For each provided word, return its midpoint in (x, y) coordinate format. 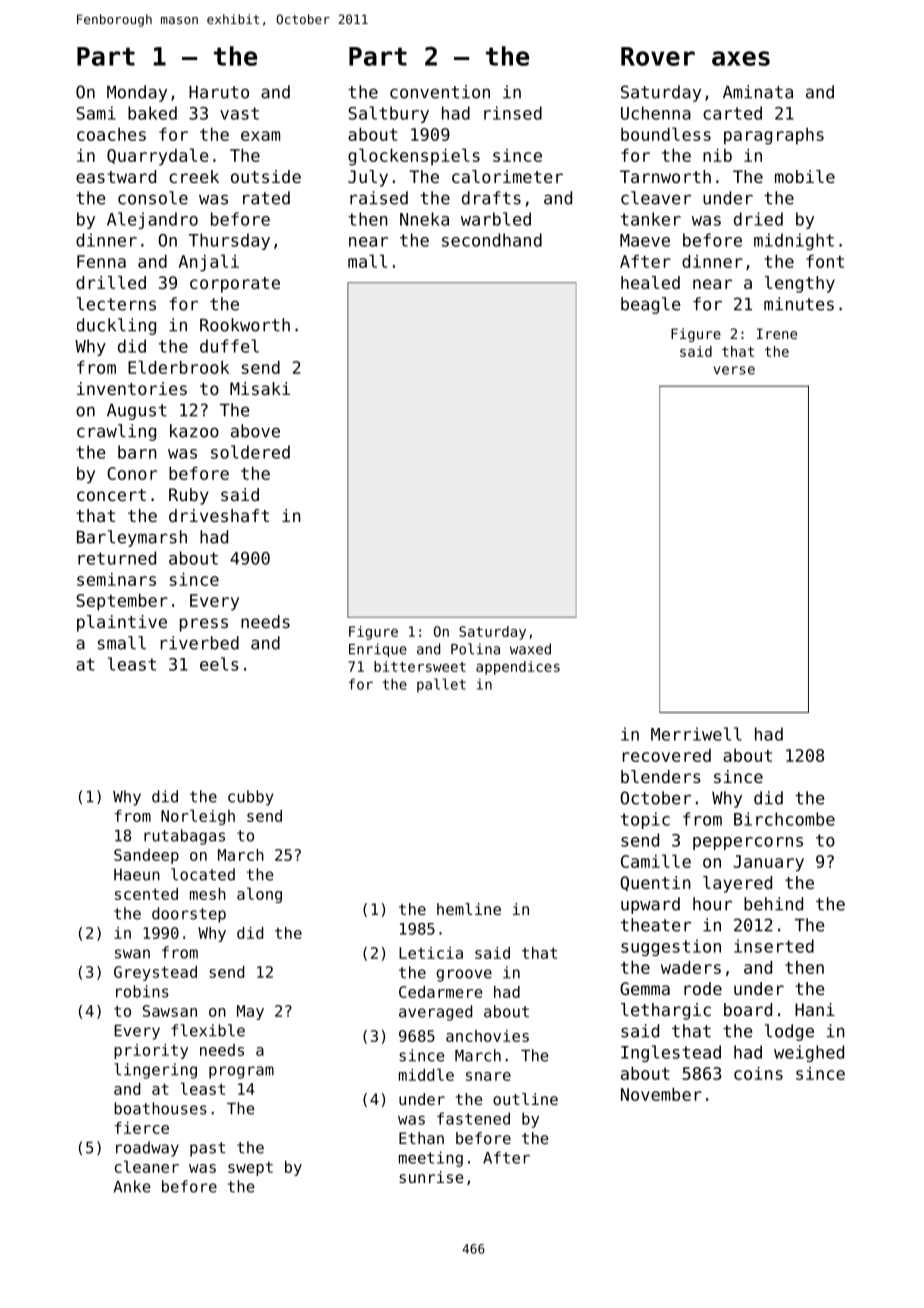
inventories (132, 388)
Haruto (219, 92)
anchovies (487, 1036)
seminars (116, 579)
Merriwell (696, 734)
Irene (777, 333)
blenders (661, 776)
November (661, 1094)
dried (758, 219)
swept (250, 1168)
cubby (251, 798)
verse (734, 370)
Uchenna (656, 113)
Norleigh (198, 817)
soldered (250, 452)
